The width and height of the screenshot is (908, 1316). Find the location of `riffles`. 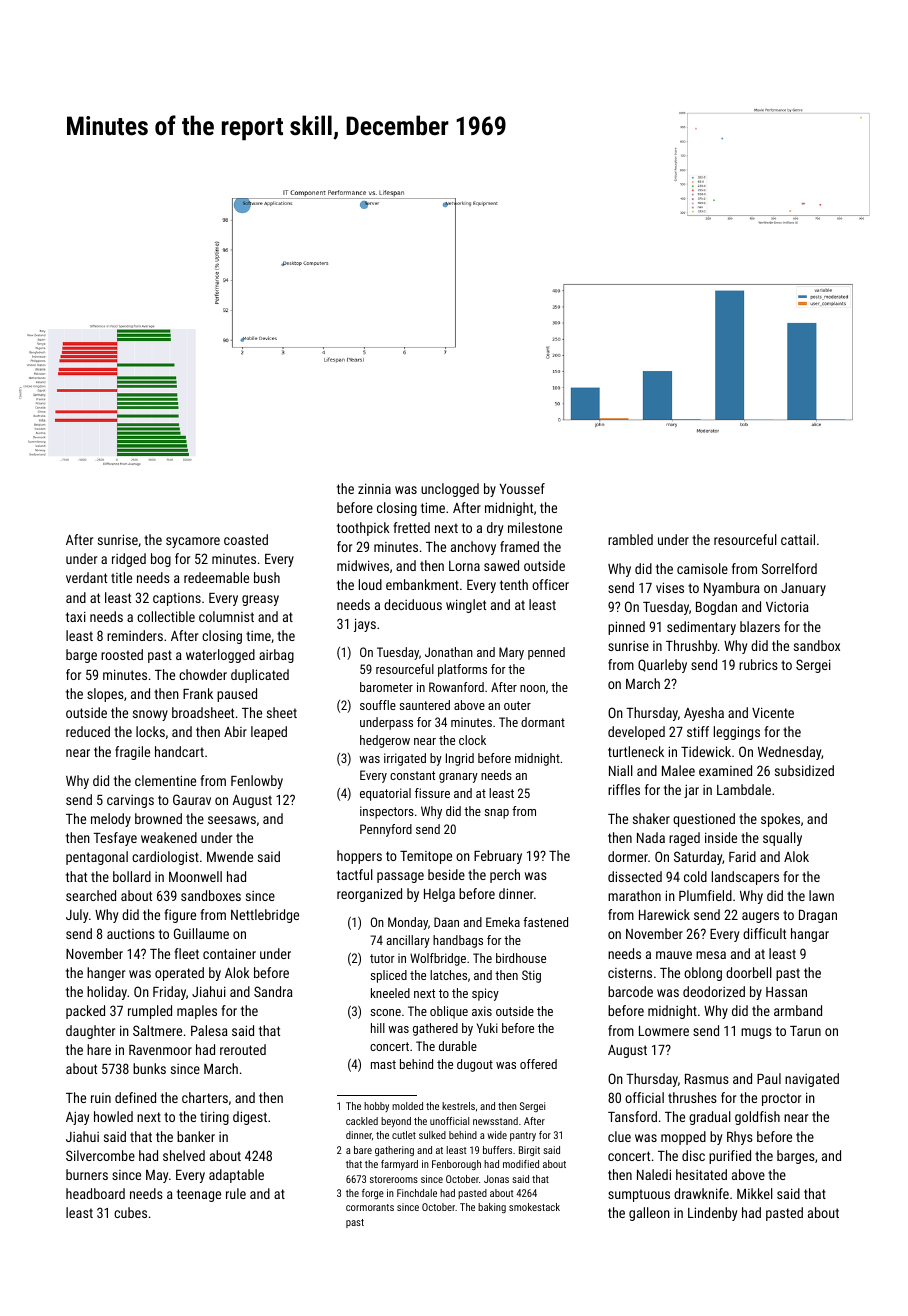

riffles is located at coordinates (624, 789).
